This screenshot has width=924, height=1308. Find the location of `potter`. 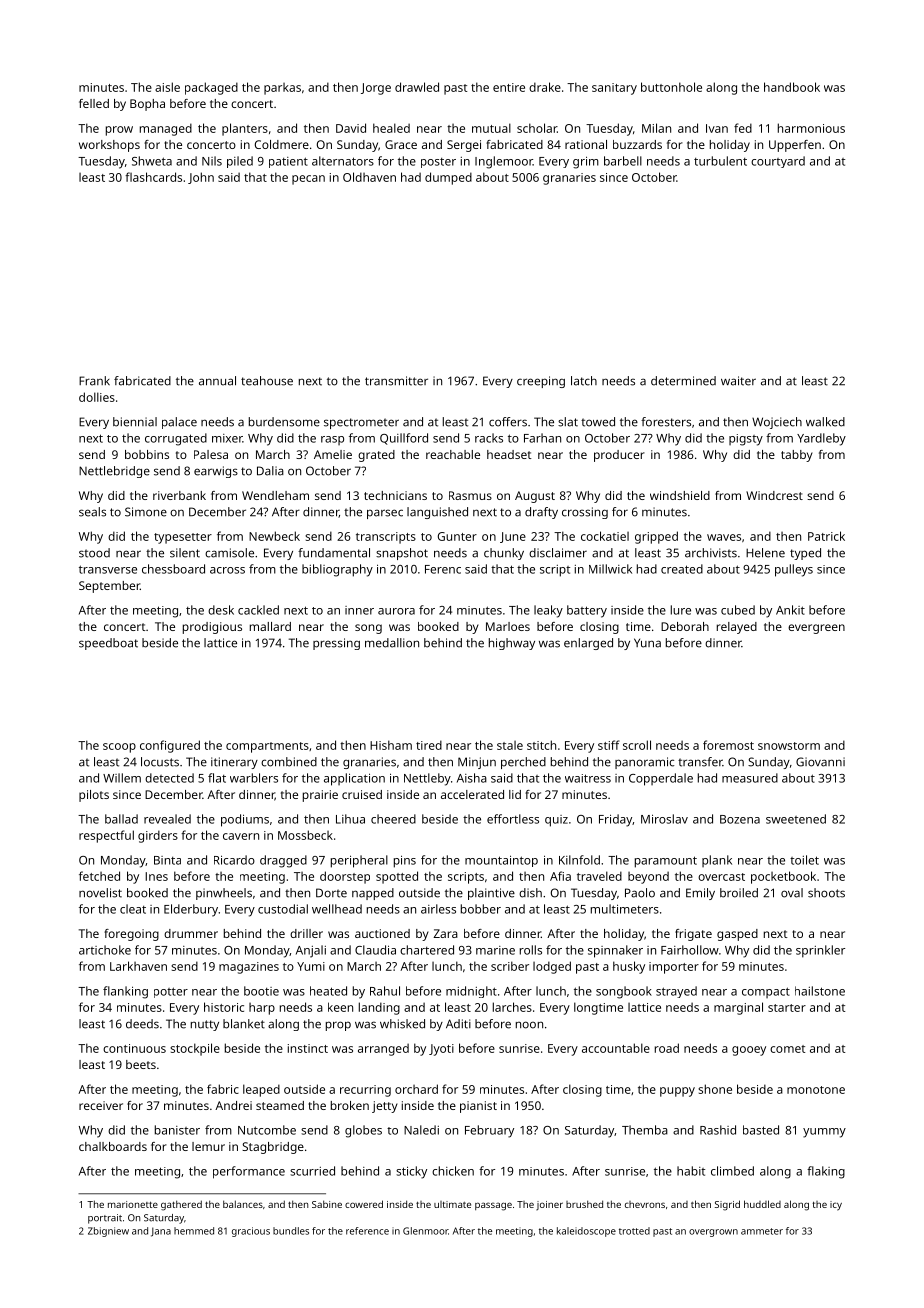

potter is located at coordinates (171, 992).
